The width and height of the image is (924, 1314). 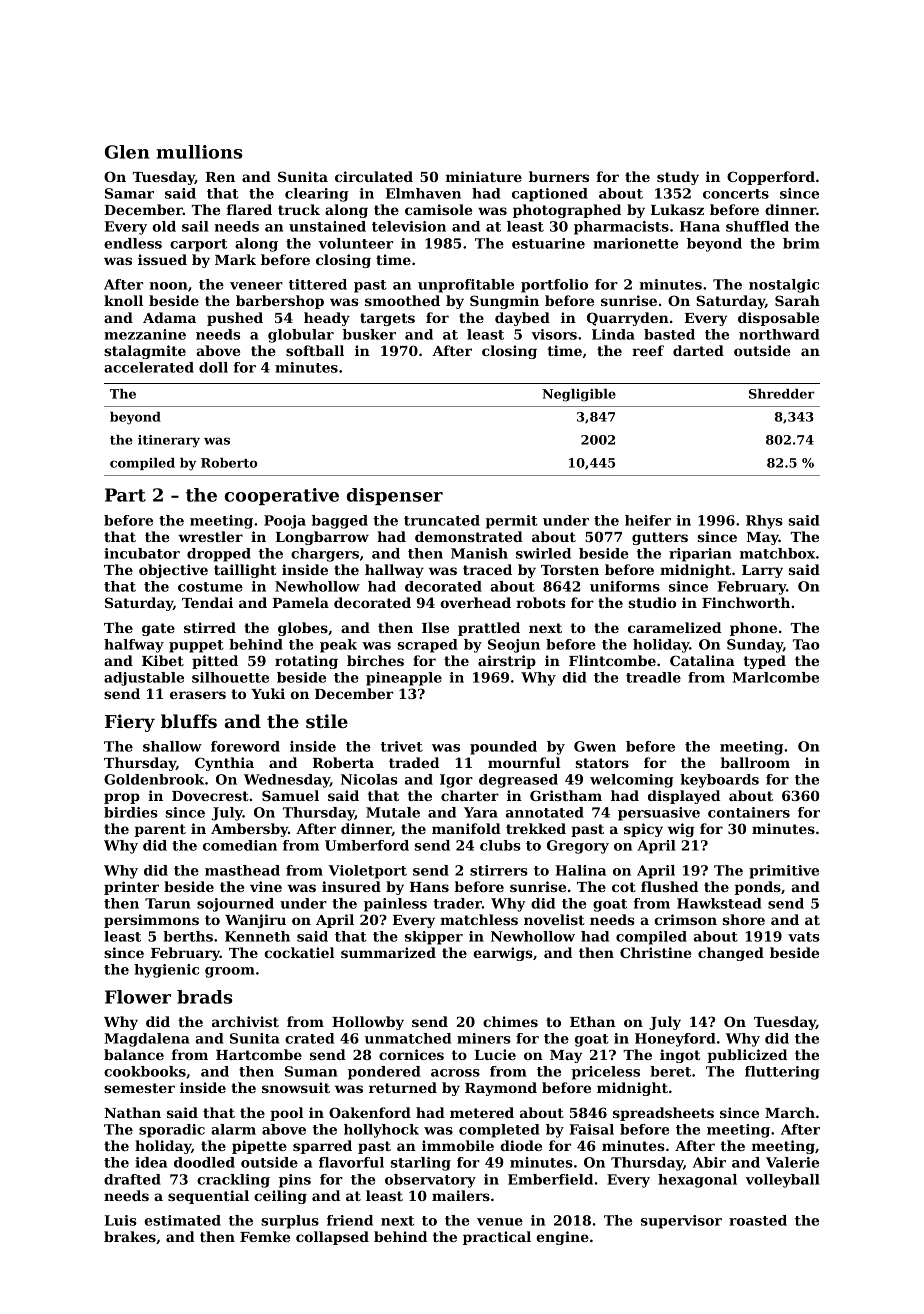 What do you see at coordinates (374, 176) in the image?
I see `circulated` at bounding box center [374, 176].
